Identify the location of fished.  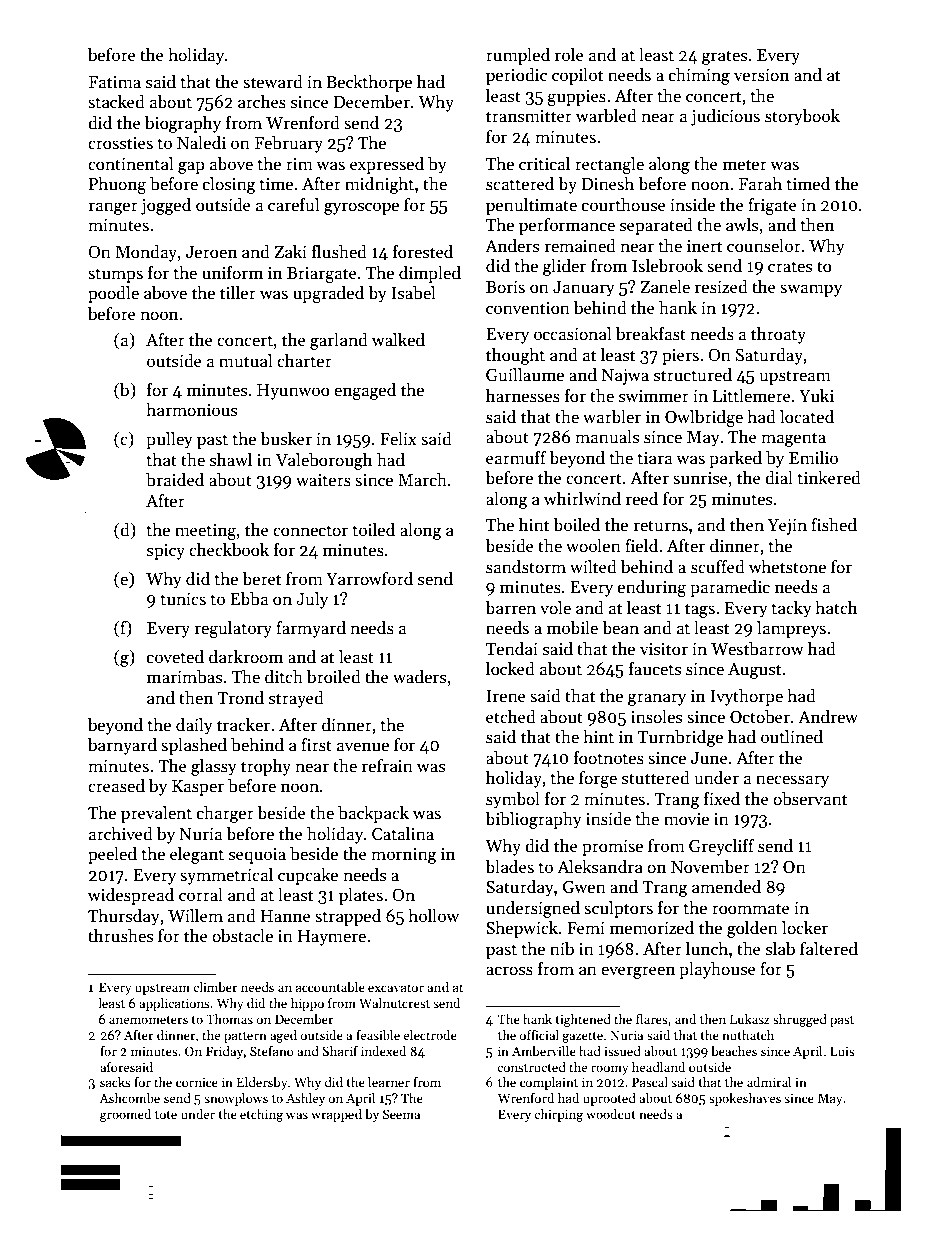
(834, 525).
